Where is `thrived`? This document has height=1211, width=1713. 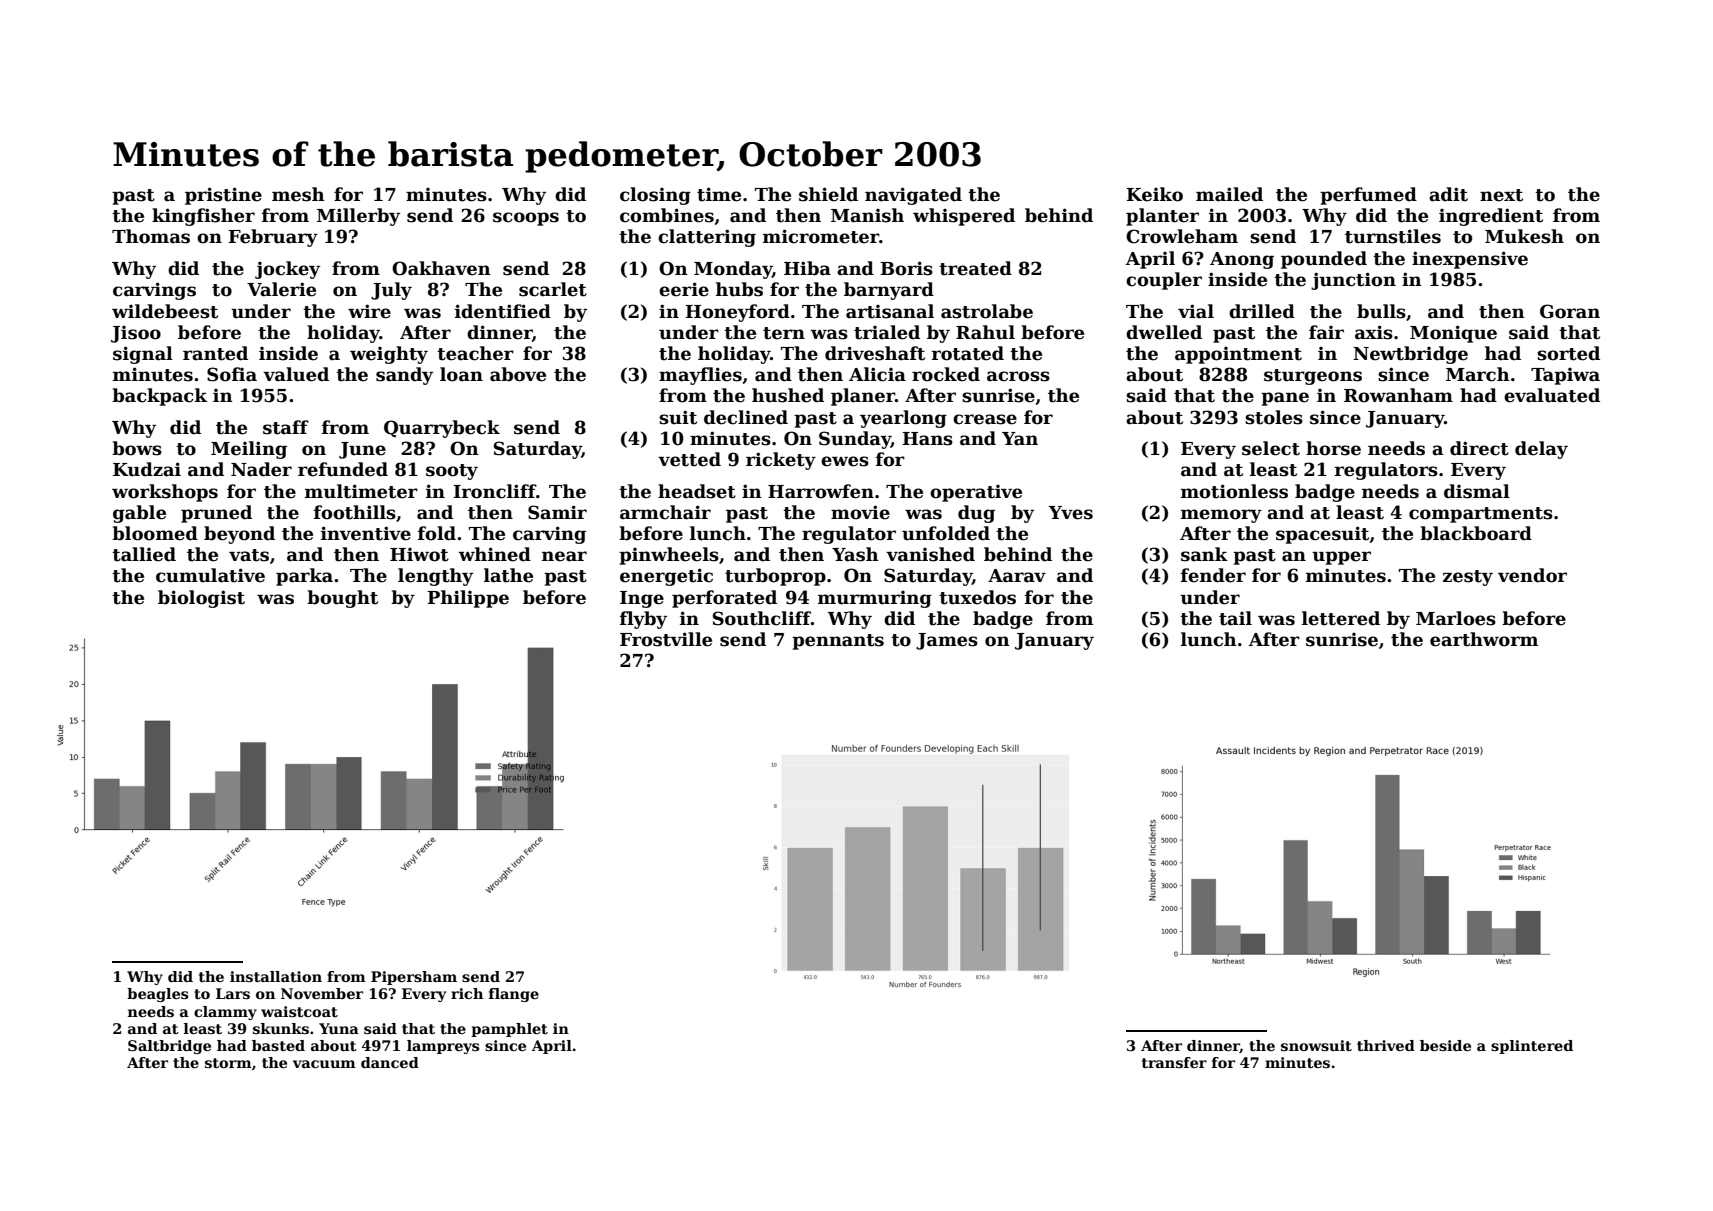 thrived is located at coordinates (1386, 1045).
